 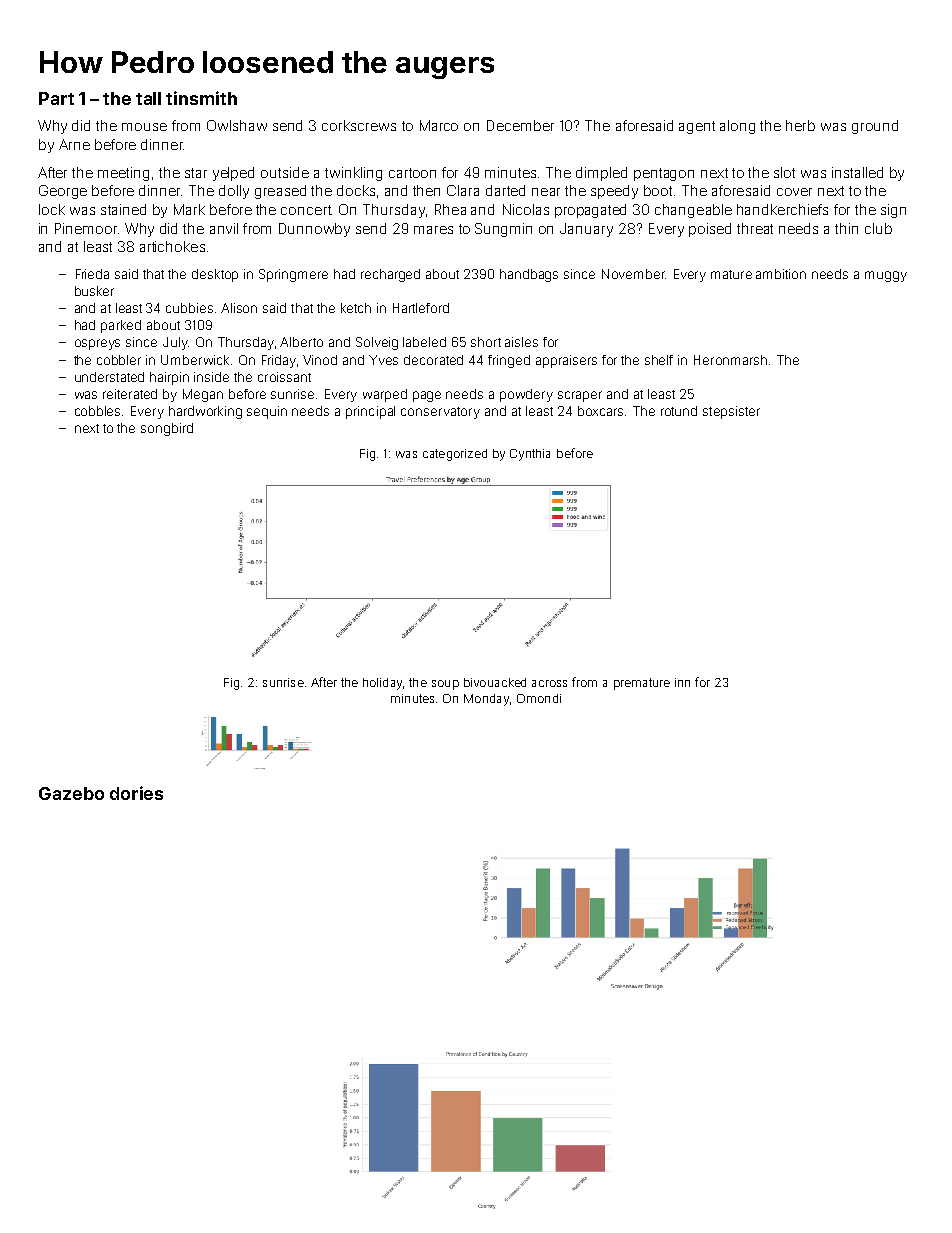 What do you see at coordinates (731, 412) in the page?
I see `stepsister` at bounding box center [731, 412].
